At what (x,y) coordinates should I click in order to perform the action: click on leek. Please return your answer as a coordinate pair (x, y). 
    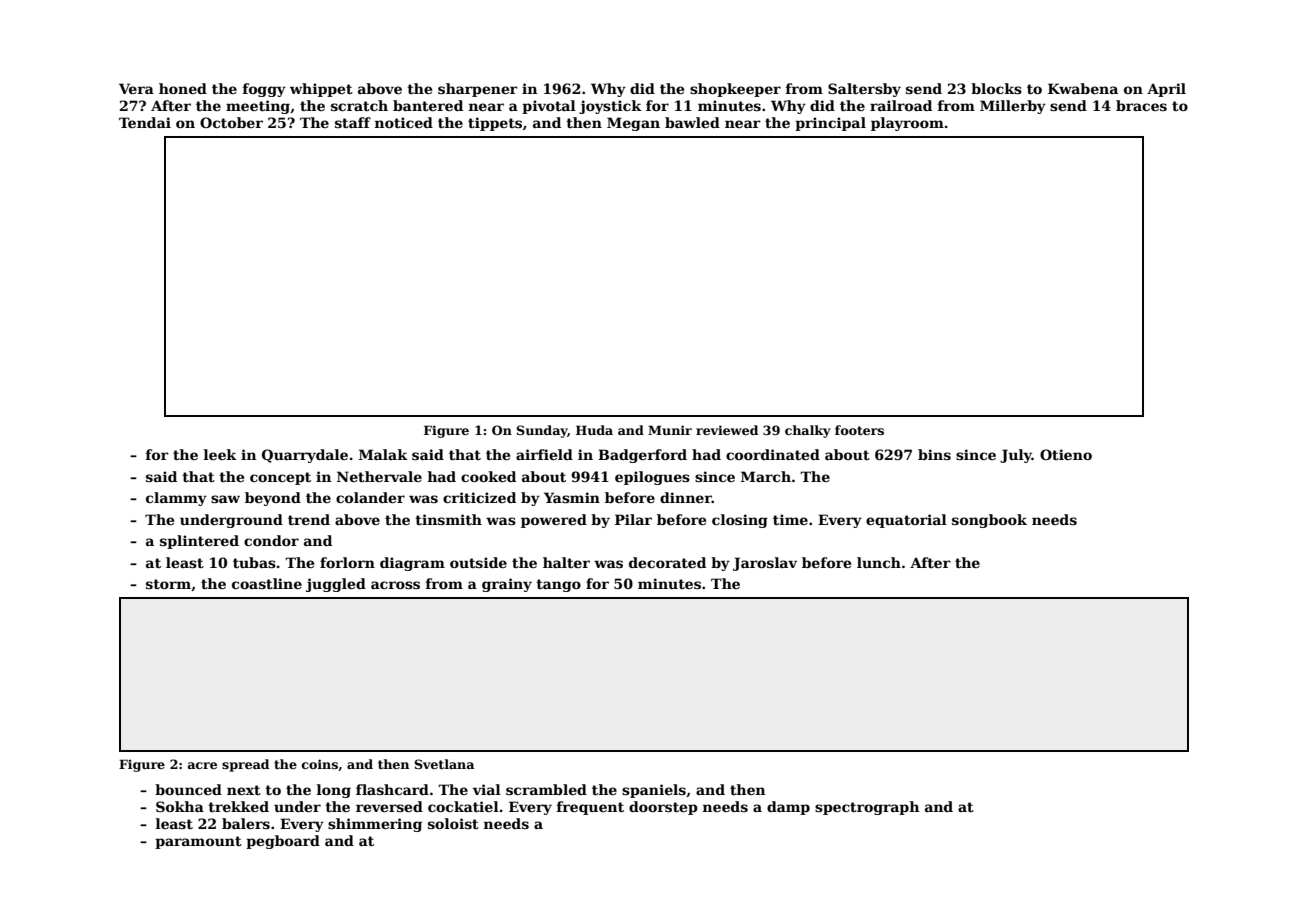
    Looking at the image, I should click on (220, 454).
